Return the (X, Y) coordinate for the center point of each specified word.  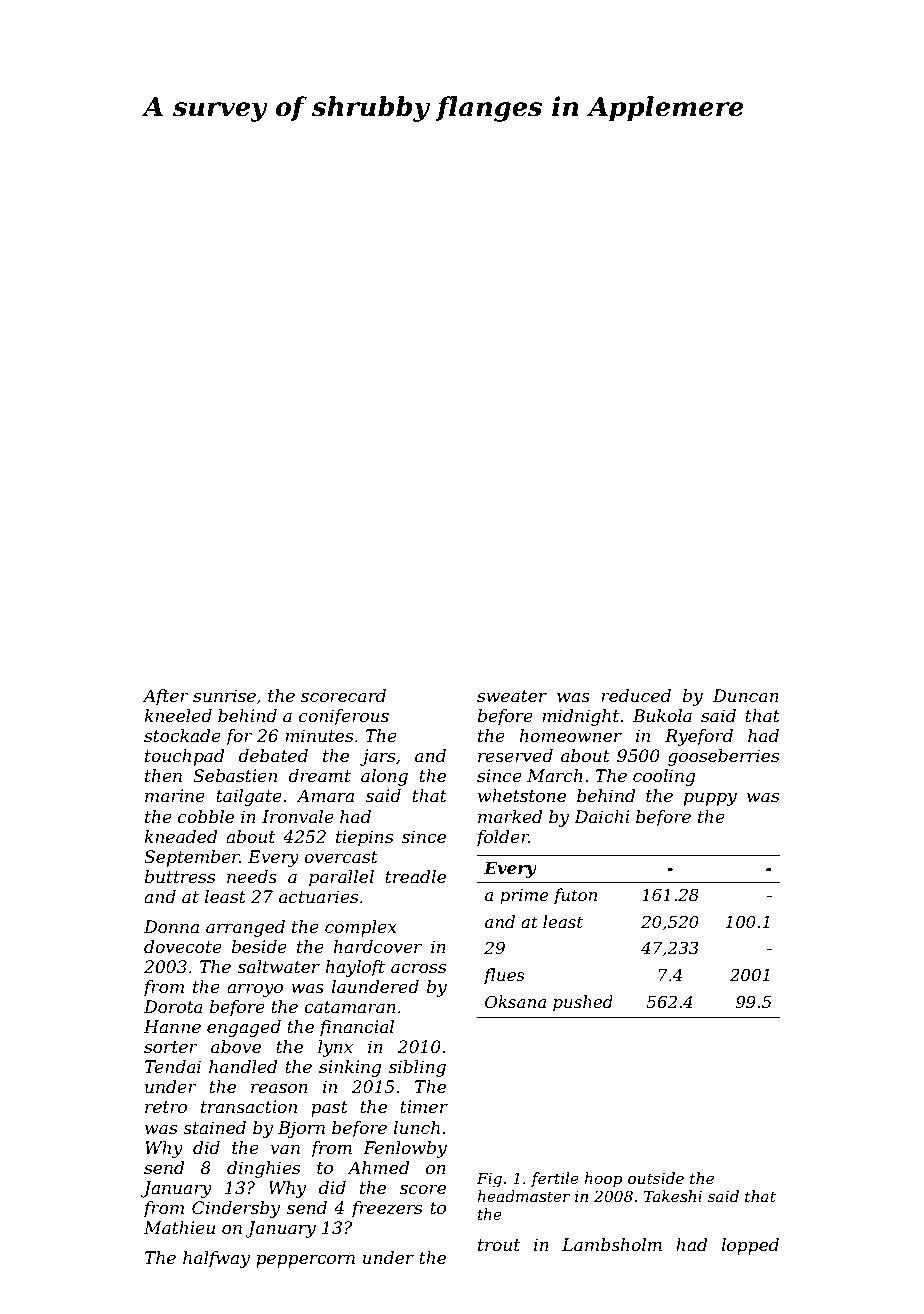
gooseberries (723, 757)
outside (656, 1178)
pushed (583, 1003)
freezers (386, 1209)
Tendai (173, 1067)
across (418, 969)
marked (510, 817)
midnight (580, 717)
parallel (341, 878)
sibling (417, 1068)
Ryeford (699, 737)
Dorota (173, 1006)
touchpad (185, 757)
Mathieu (179, 1228)
